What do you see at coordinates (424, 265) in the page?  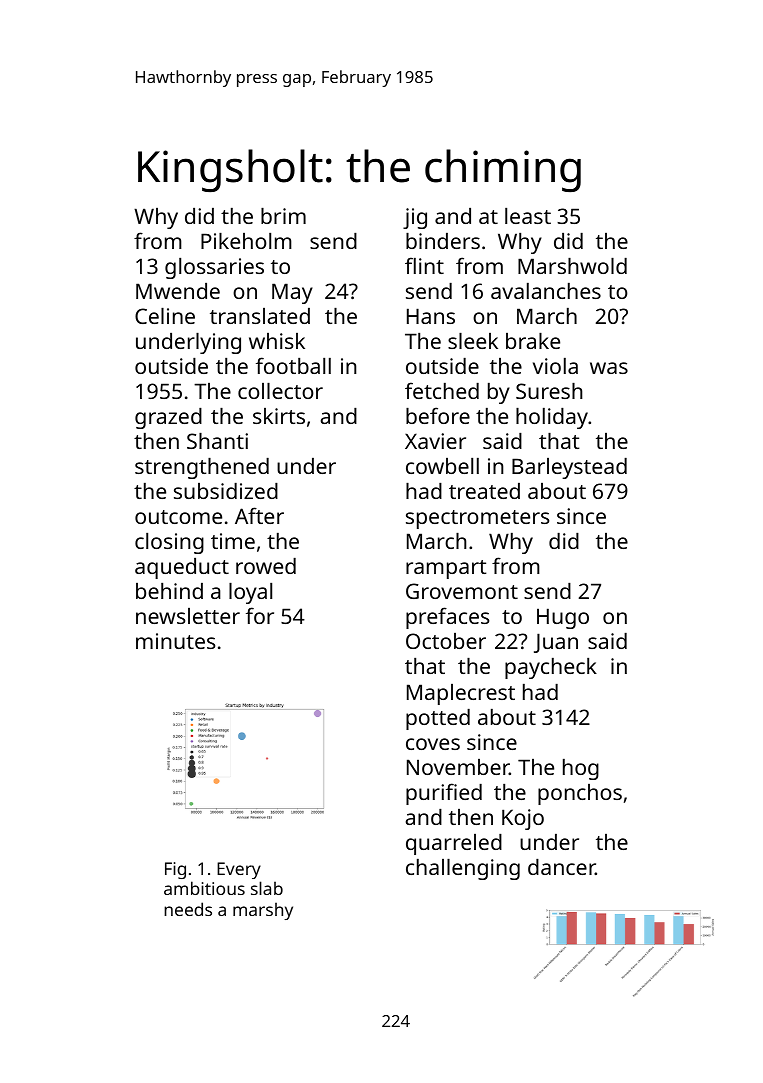 I see `flint` at bounding box center [424, 265].
